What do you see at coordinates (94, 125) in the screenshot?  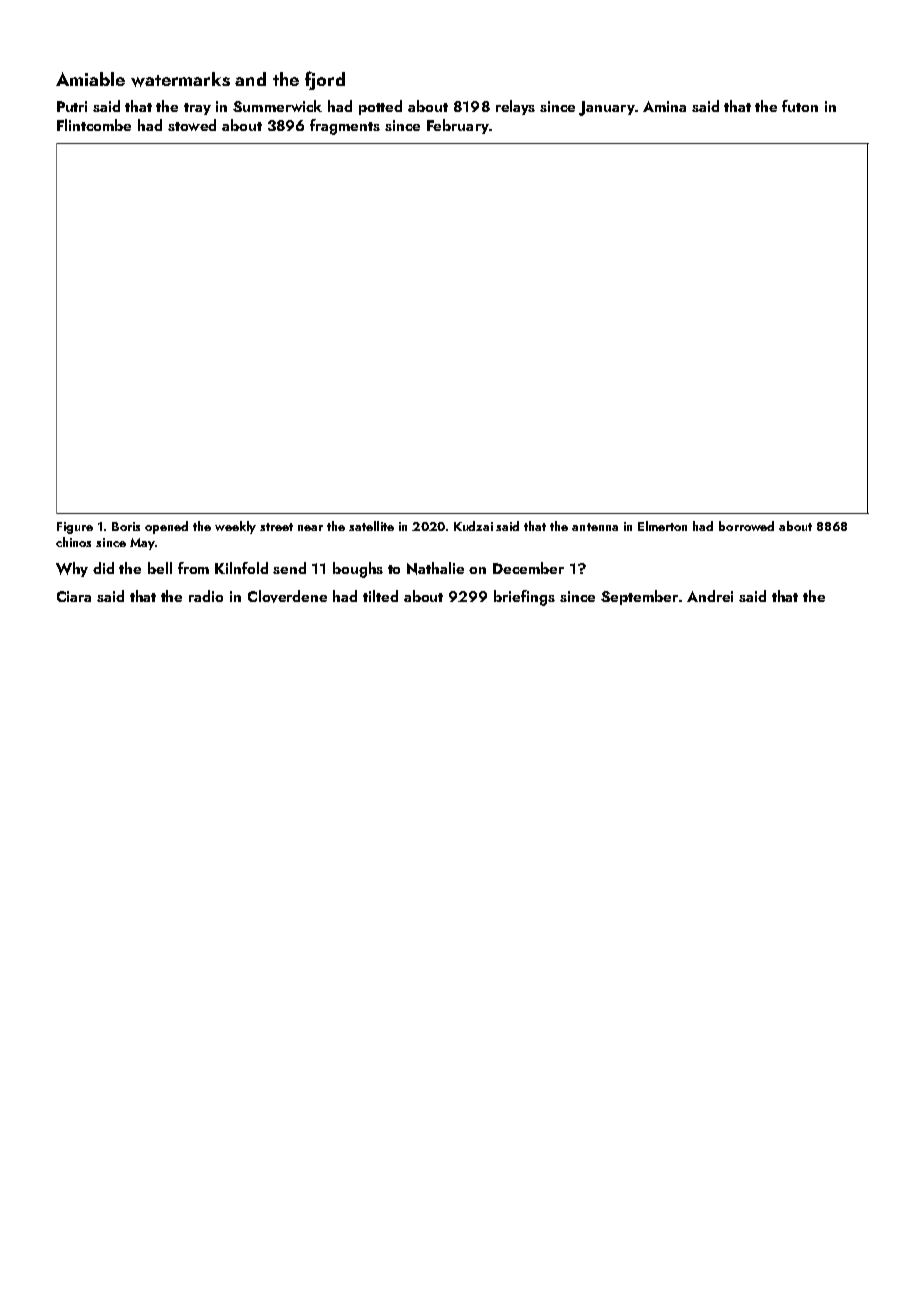 I see `Flintcombe` at bounding box center [94, 125].
